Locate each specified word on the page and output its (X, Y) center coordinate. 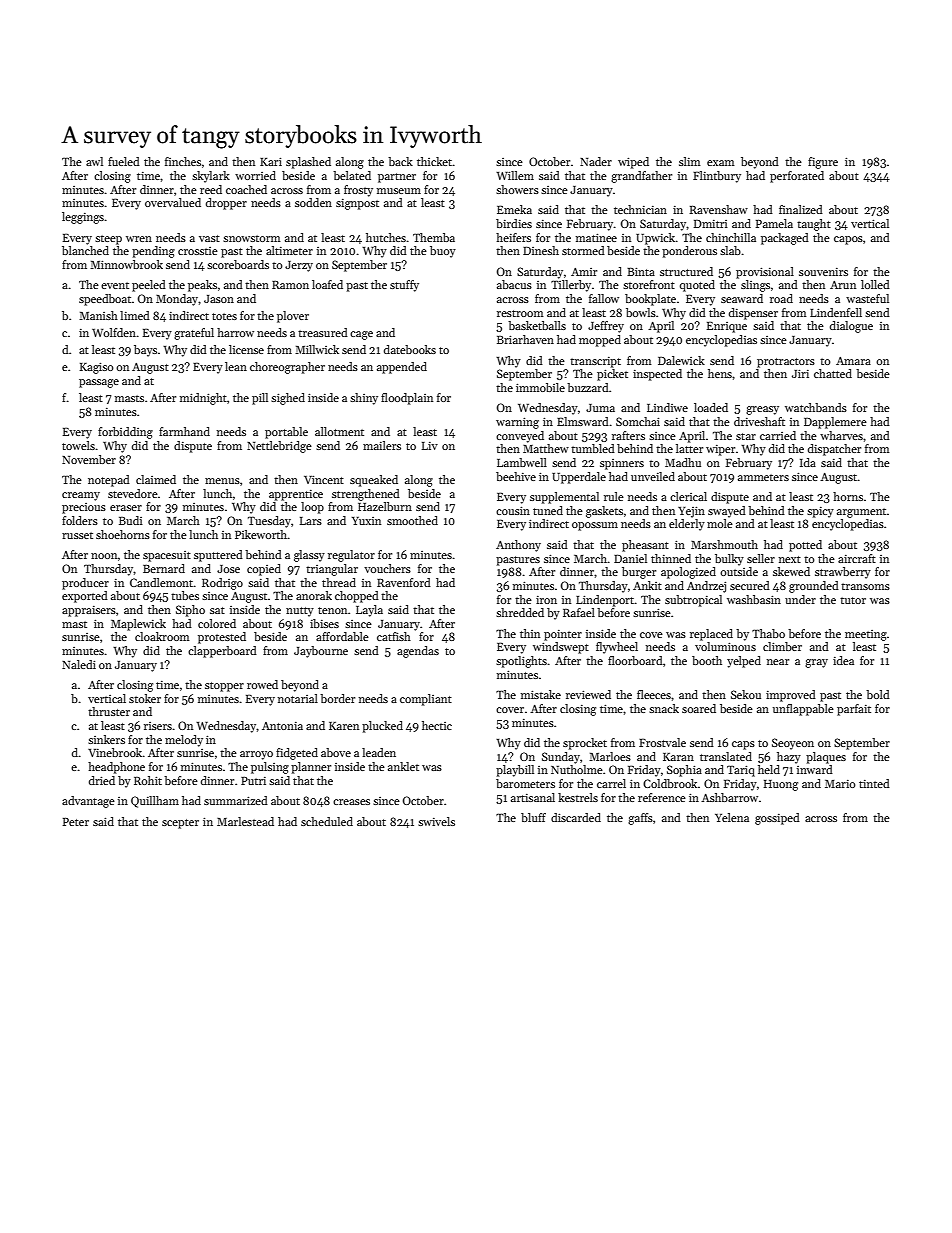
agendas (418, 652)
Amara (853, 361)
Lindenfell (836, 312)
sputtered (218, 556)
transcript (595, 362)
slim (689, 161)
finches (183, 161)
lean (236, 366)
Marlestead (245, 821)
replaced (711, 635)
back (400, 161)
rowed (262, 684)
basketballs (537, 325)
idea (843, 660)
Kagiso (96, 368)
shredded (520, 612)
